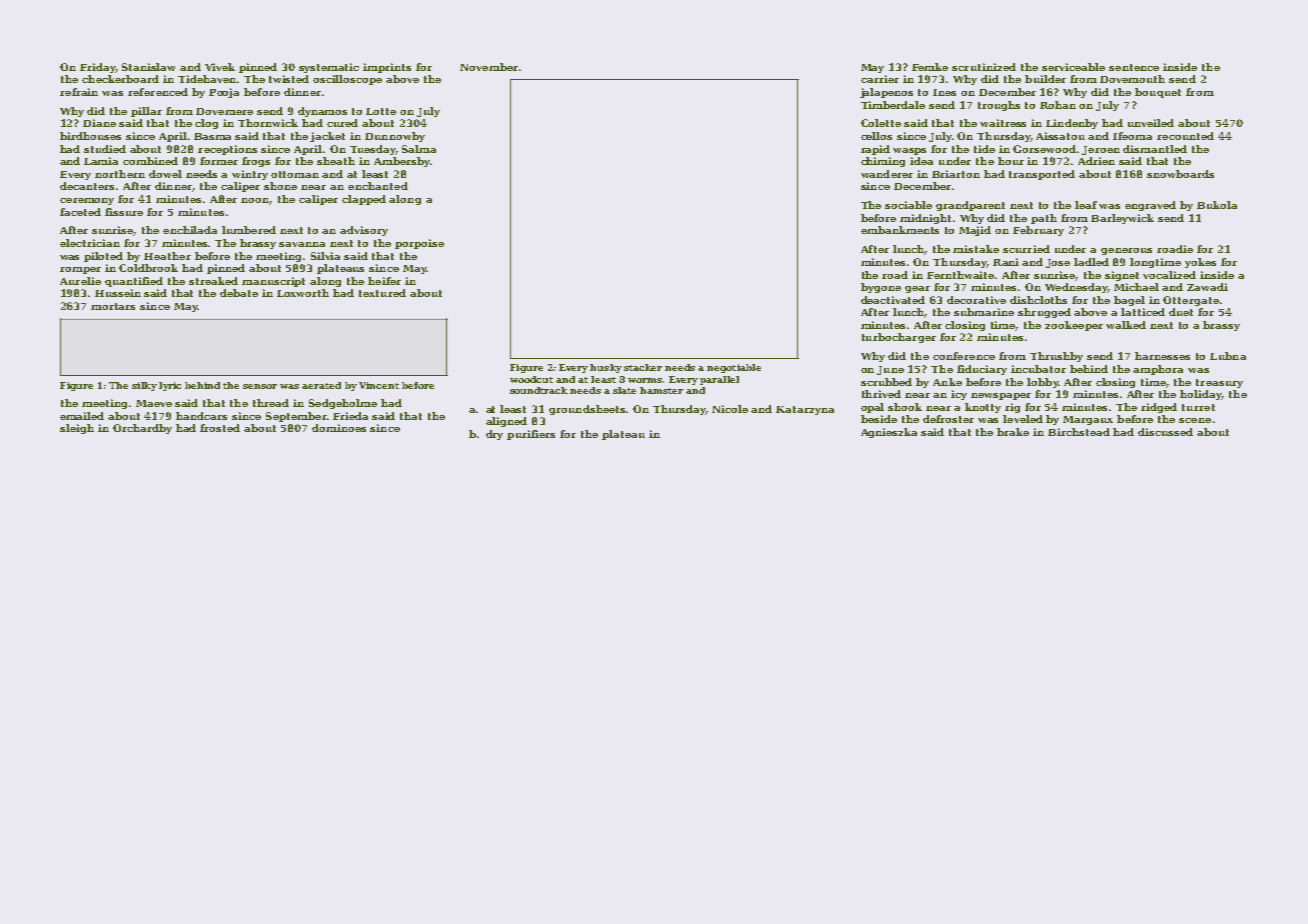 The width and height of the screenshot is (1308, 924). What do you see at coordinates (984, 67) in the screenshot?
I see `scrutinized` at bounding box center [984, 67].
